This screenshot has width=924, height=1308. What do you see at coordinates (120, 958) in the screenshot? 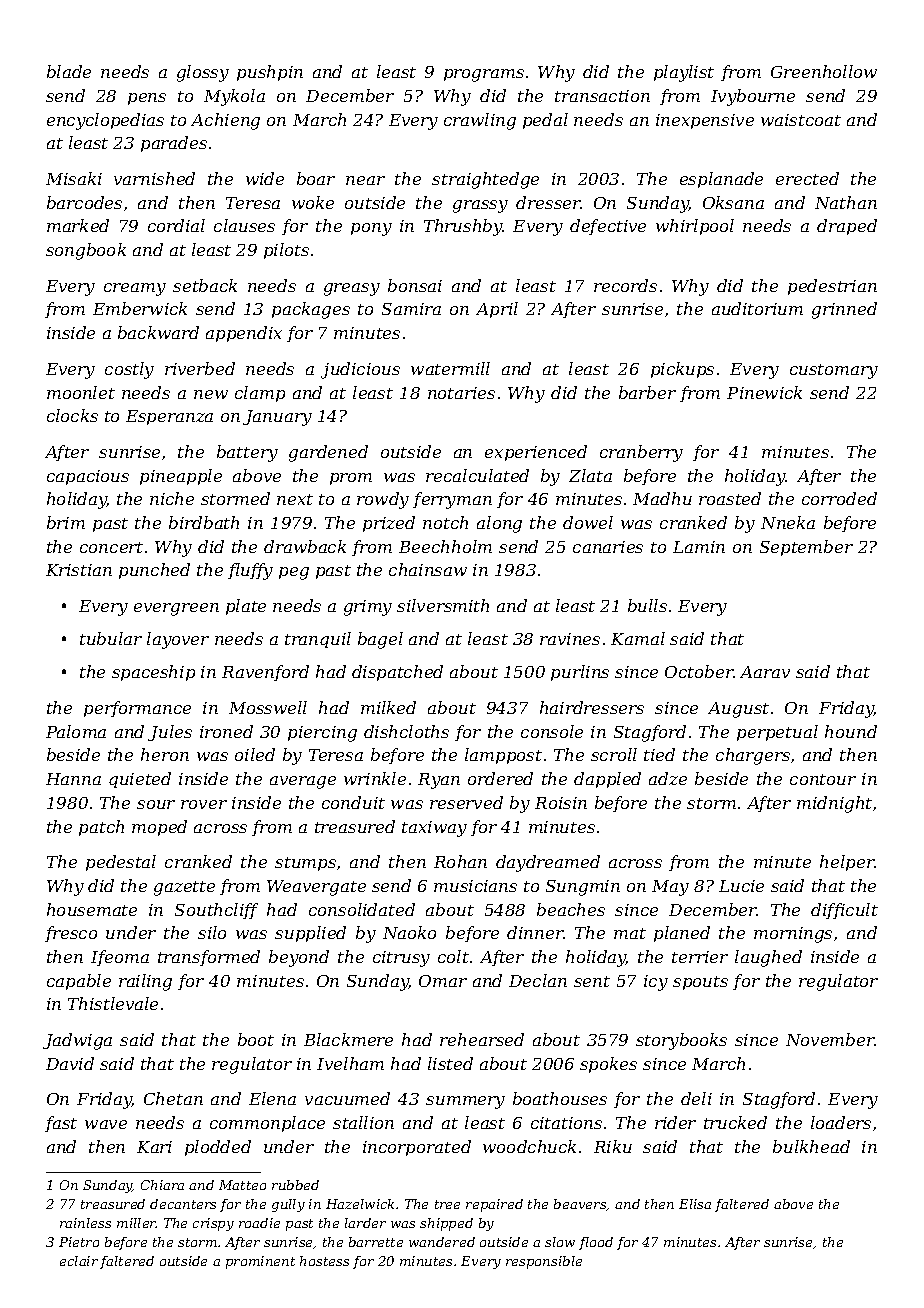
I see `Ifeoma` at bounding box center [120, 958].
